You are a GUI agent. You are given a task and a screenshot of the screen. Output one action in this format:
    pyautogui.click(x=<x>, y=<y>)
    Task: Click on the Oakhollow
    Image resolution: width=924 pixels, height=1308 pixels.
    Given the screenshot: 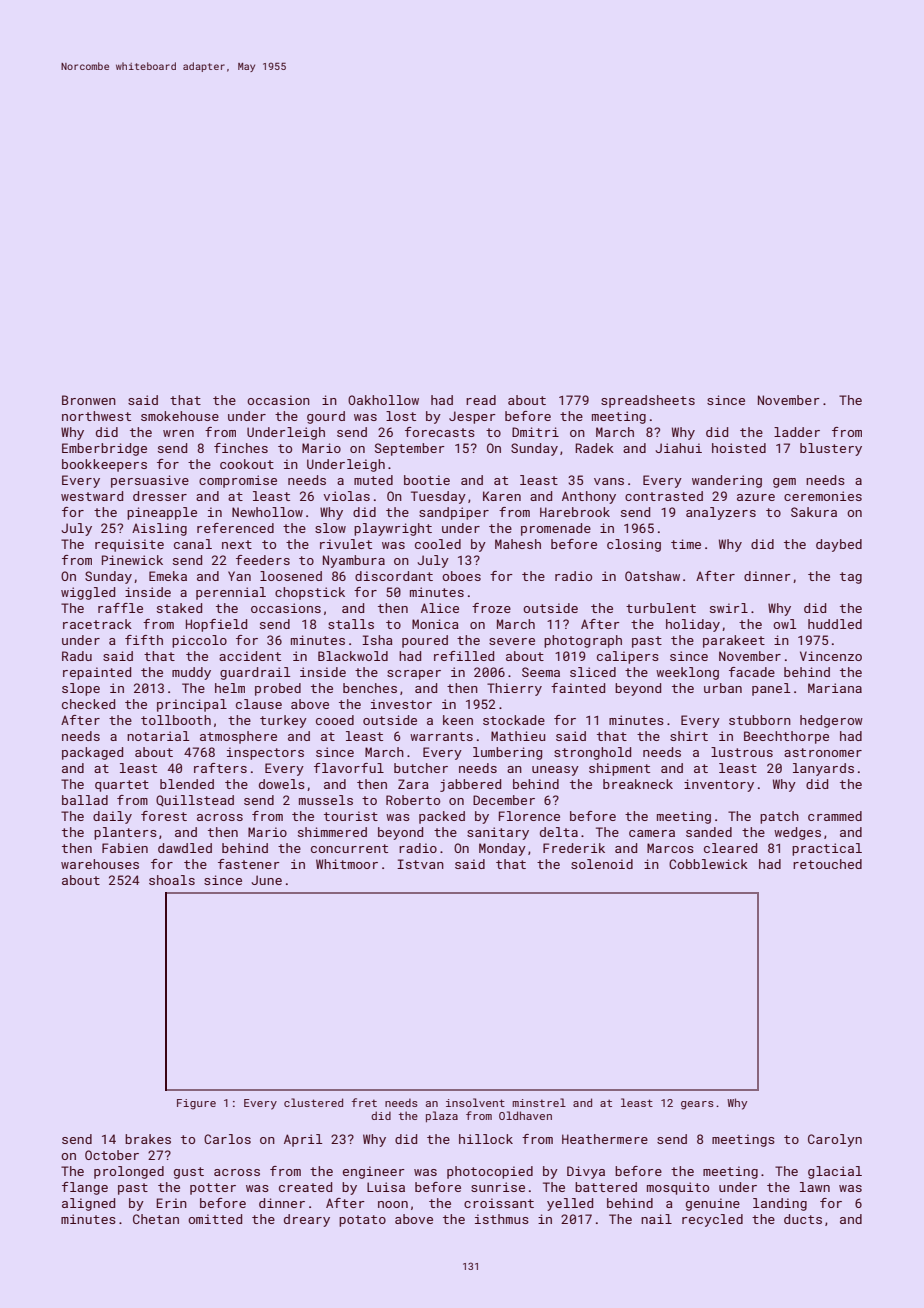 What is the action you would take?
    pyautogui.click(x=383, y=400)
